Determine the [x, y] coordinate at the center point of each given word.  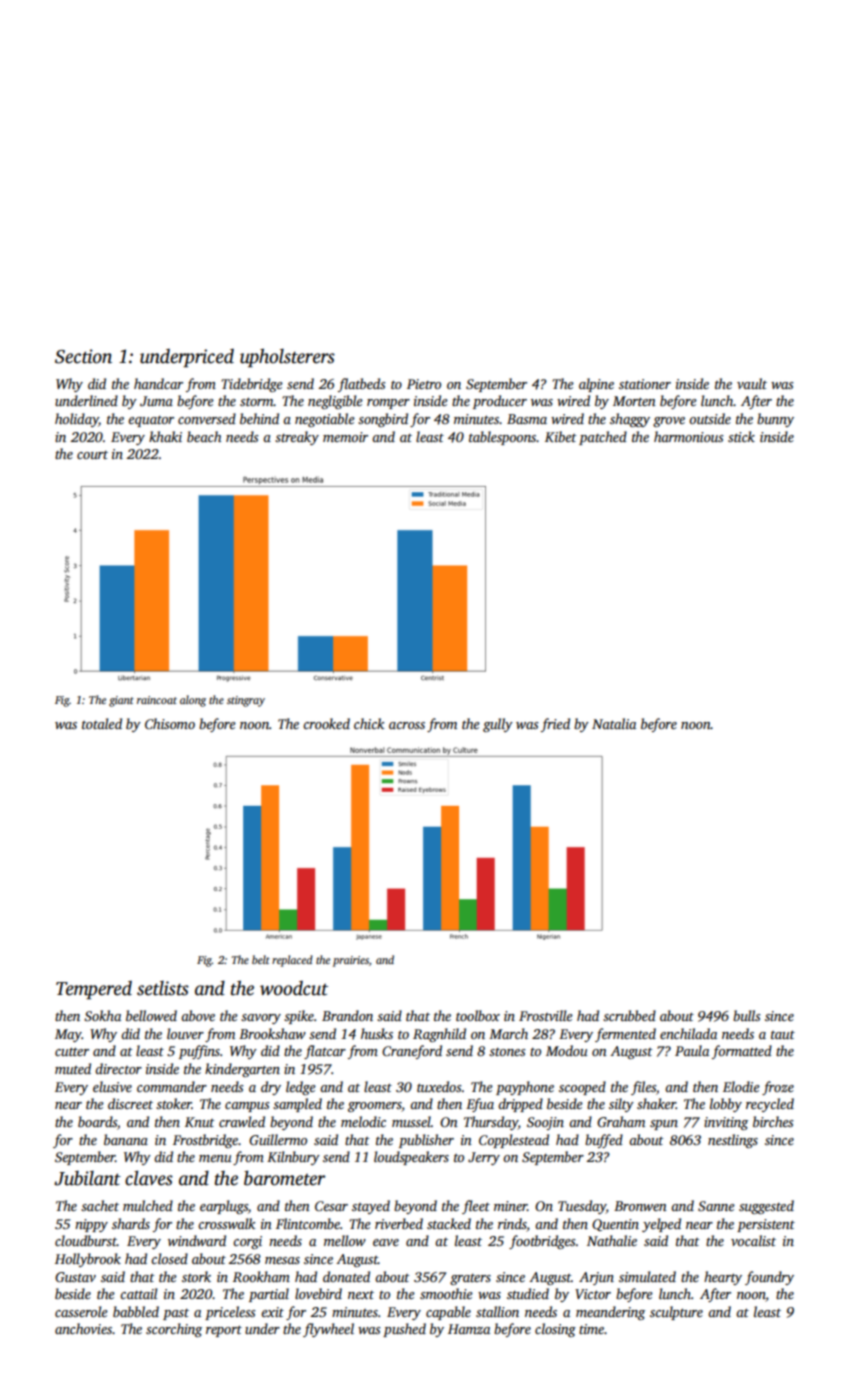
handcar [158, 383]
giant [121, 701]
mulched [148, 1205]
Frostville [546, 1015]
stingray [246, 701]
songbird [383, 420]
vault [752, 383]
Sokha [102, 1015]
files [643, 1088]
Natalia [614, 723]
